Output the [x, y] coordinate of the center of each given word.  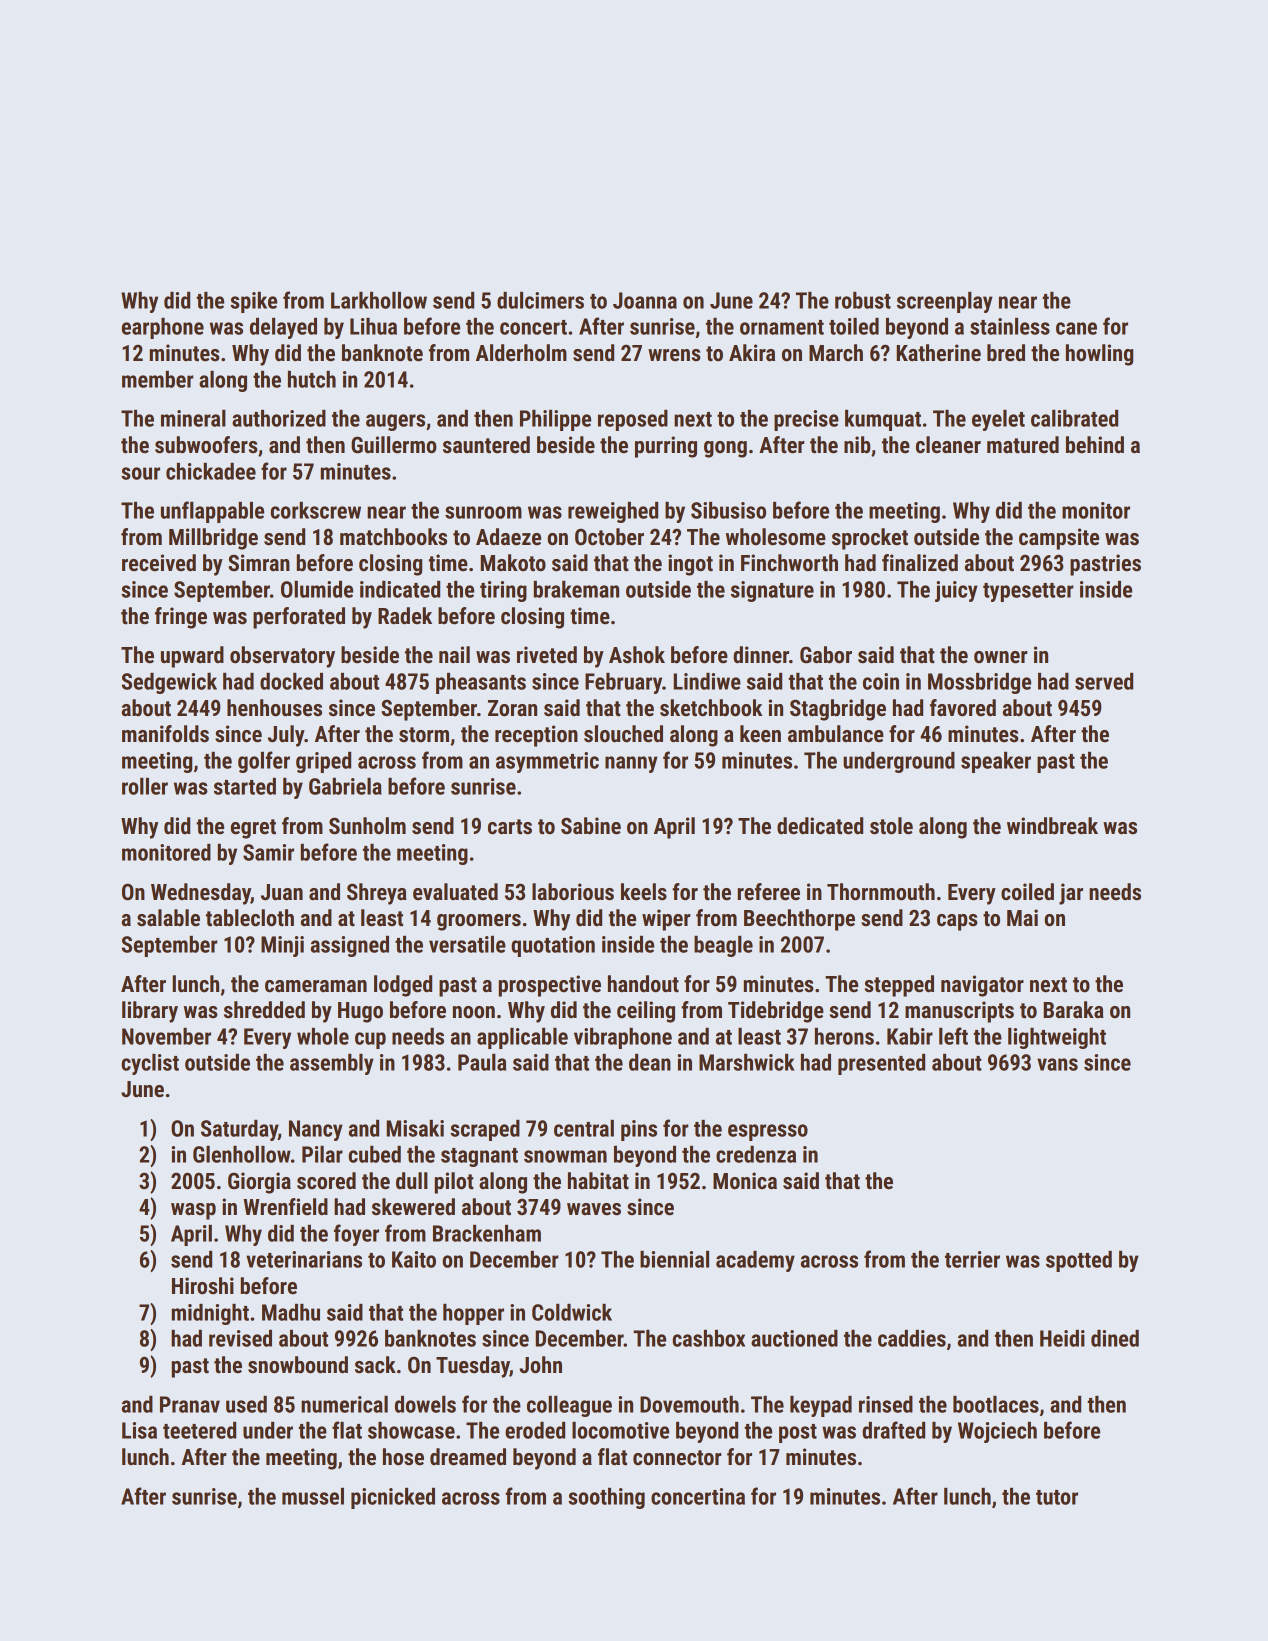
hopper [473, 1314]
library [150, 1012]
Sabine [591, 826]
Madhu [291, 1312]
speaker [996, 762]
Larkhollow [379, 300]
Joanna [645, 300]
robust [863, 300]
